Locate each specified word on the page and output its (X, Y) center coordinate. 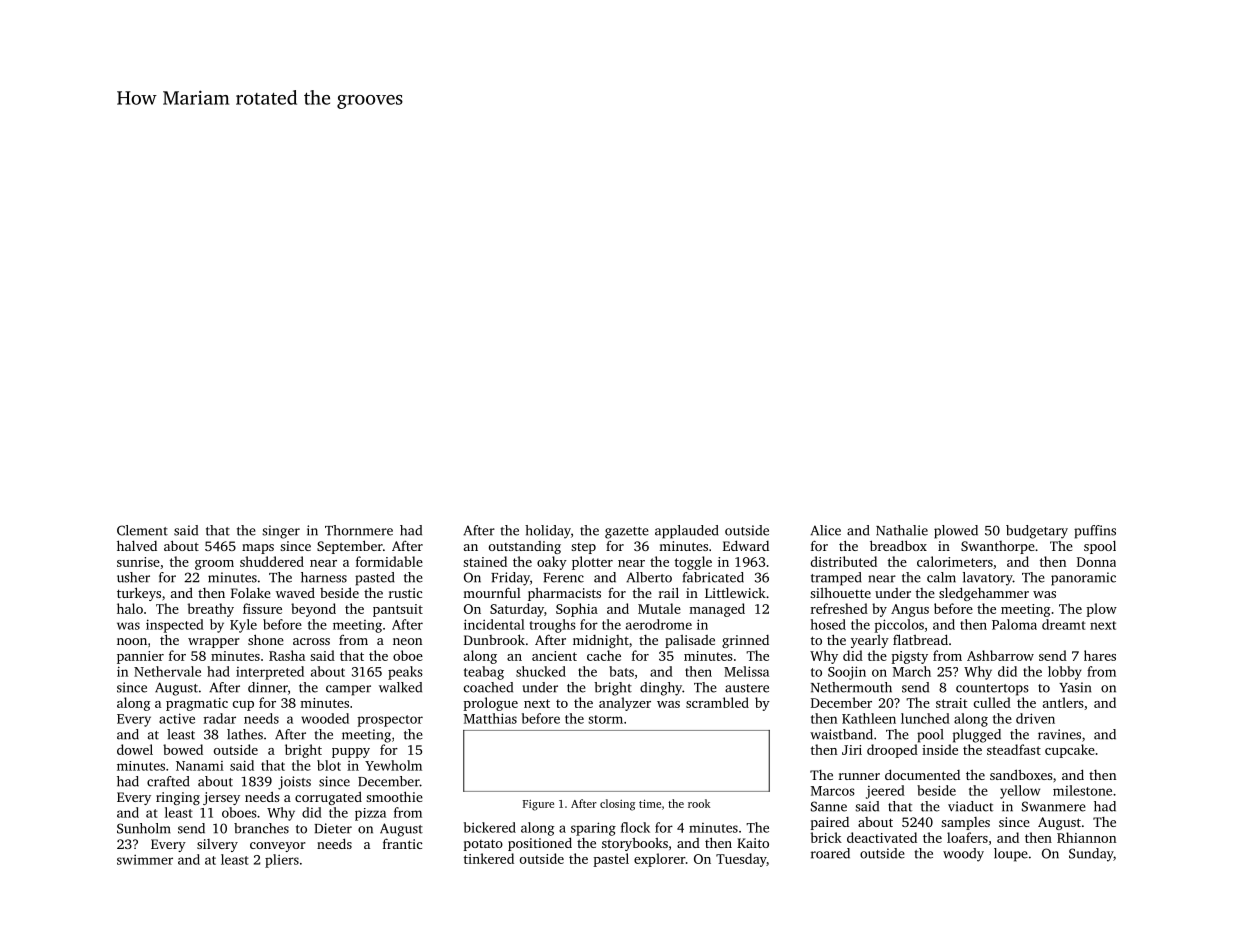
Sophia (577, 610)
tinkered (489, 858)
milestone (1082, 790)
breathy (211, 610)
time (650, 803)
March (912, 671)
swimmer (145, 860)
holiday (548, 532)
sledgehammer (984, 594)
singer (281, 532)
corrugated (328, 798)
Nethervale (167, 671)
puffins (1095, 532)
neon (407, 641)
